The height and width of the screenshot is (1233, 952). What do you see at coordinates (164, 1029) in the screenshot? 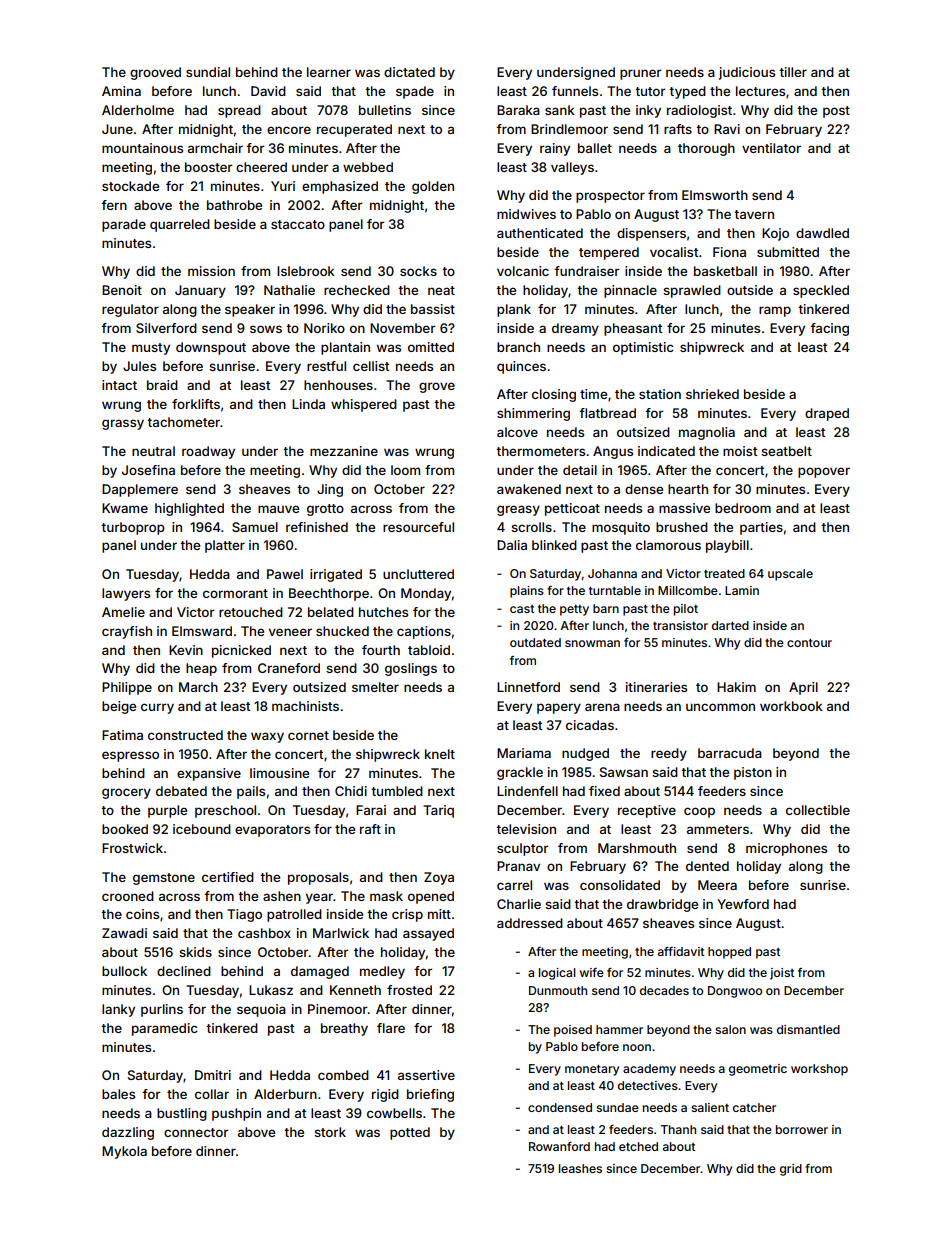
I see `paramedic` at bounding box center [164, 1029].
